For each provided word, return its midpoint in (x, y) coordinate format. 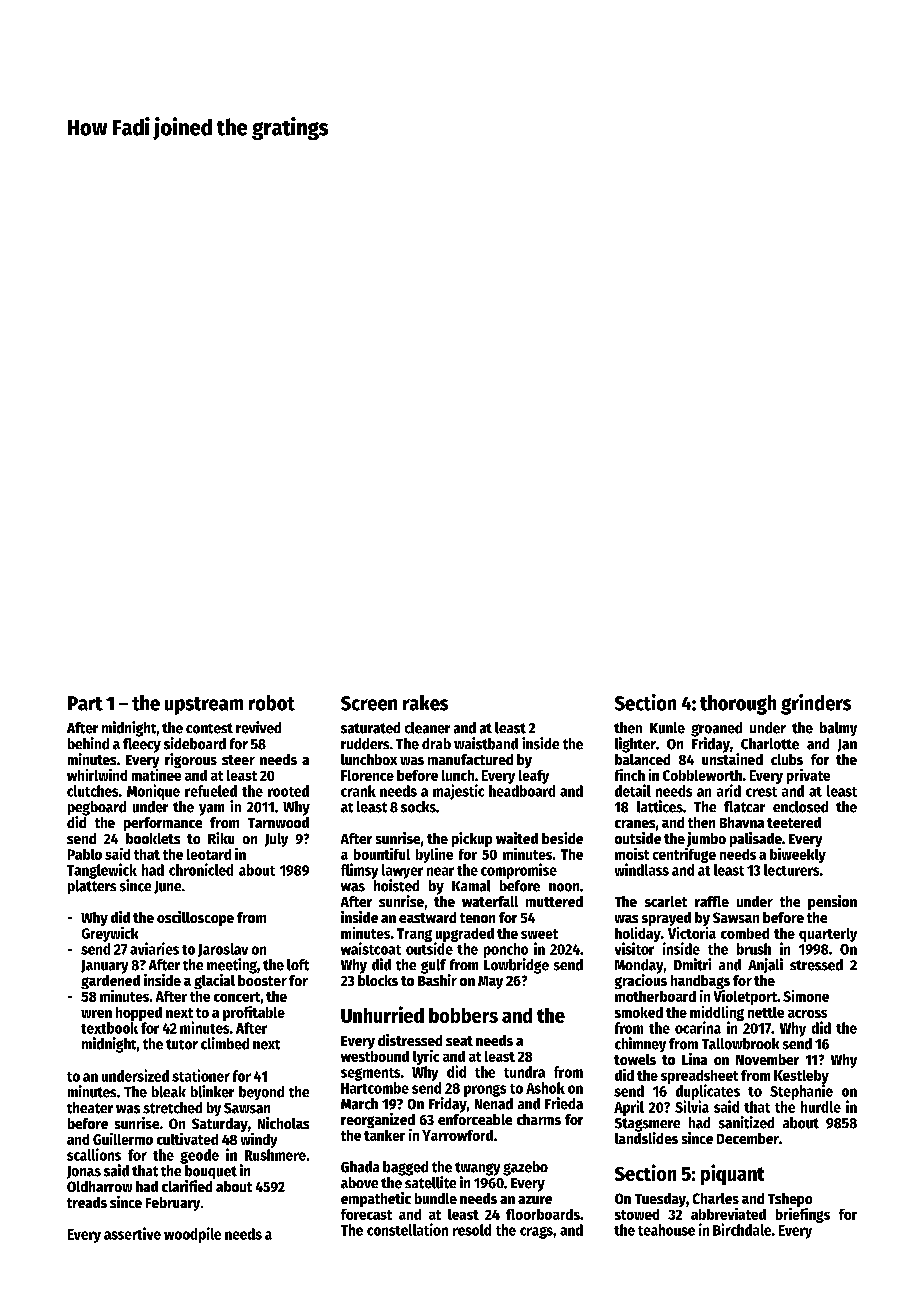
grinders (816, 704)
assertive (132, 1233)
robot (272, 703)
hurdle (821, 1107)
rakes (425, 703)
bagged (405, 1168)
